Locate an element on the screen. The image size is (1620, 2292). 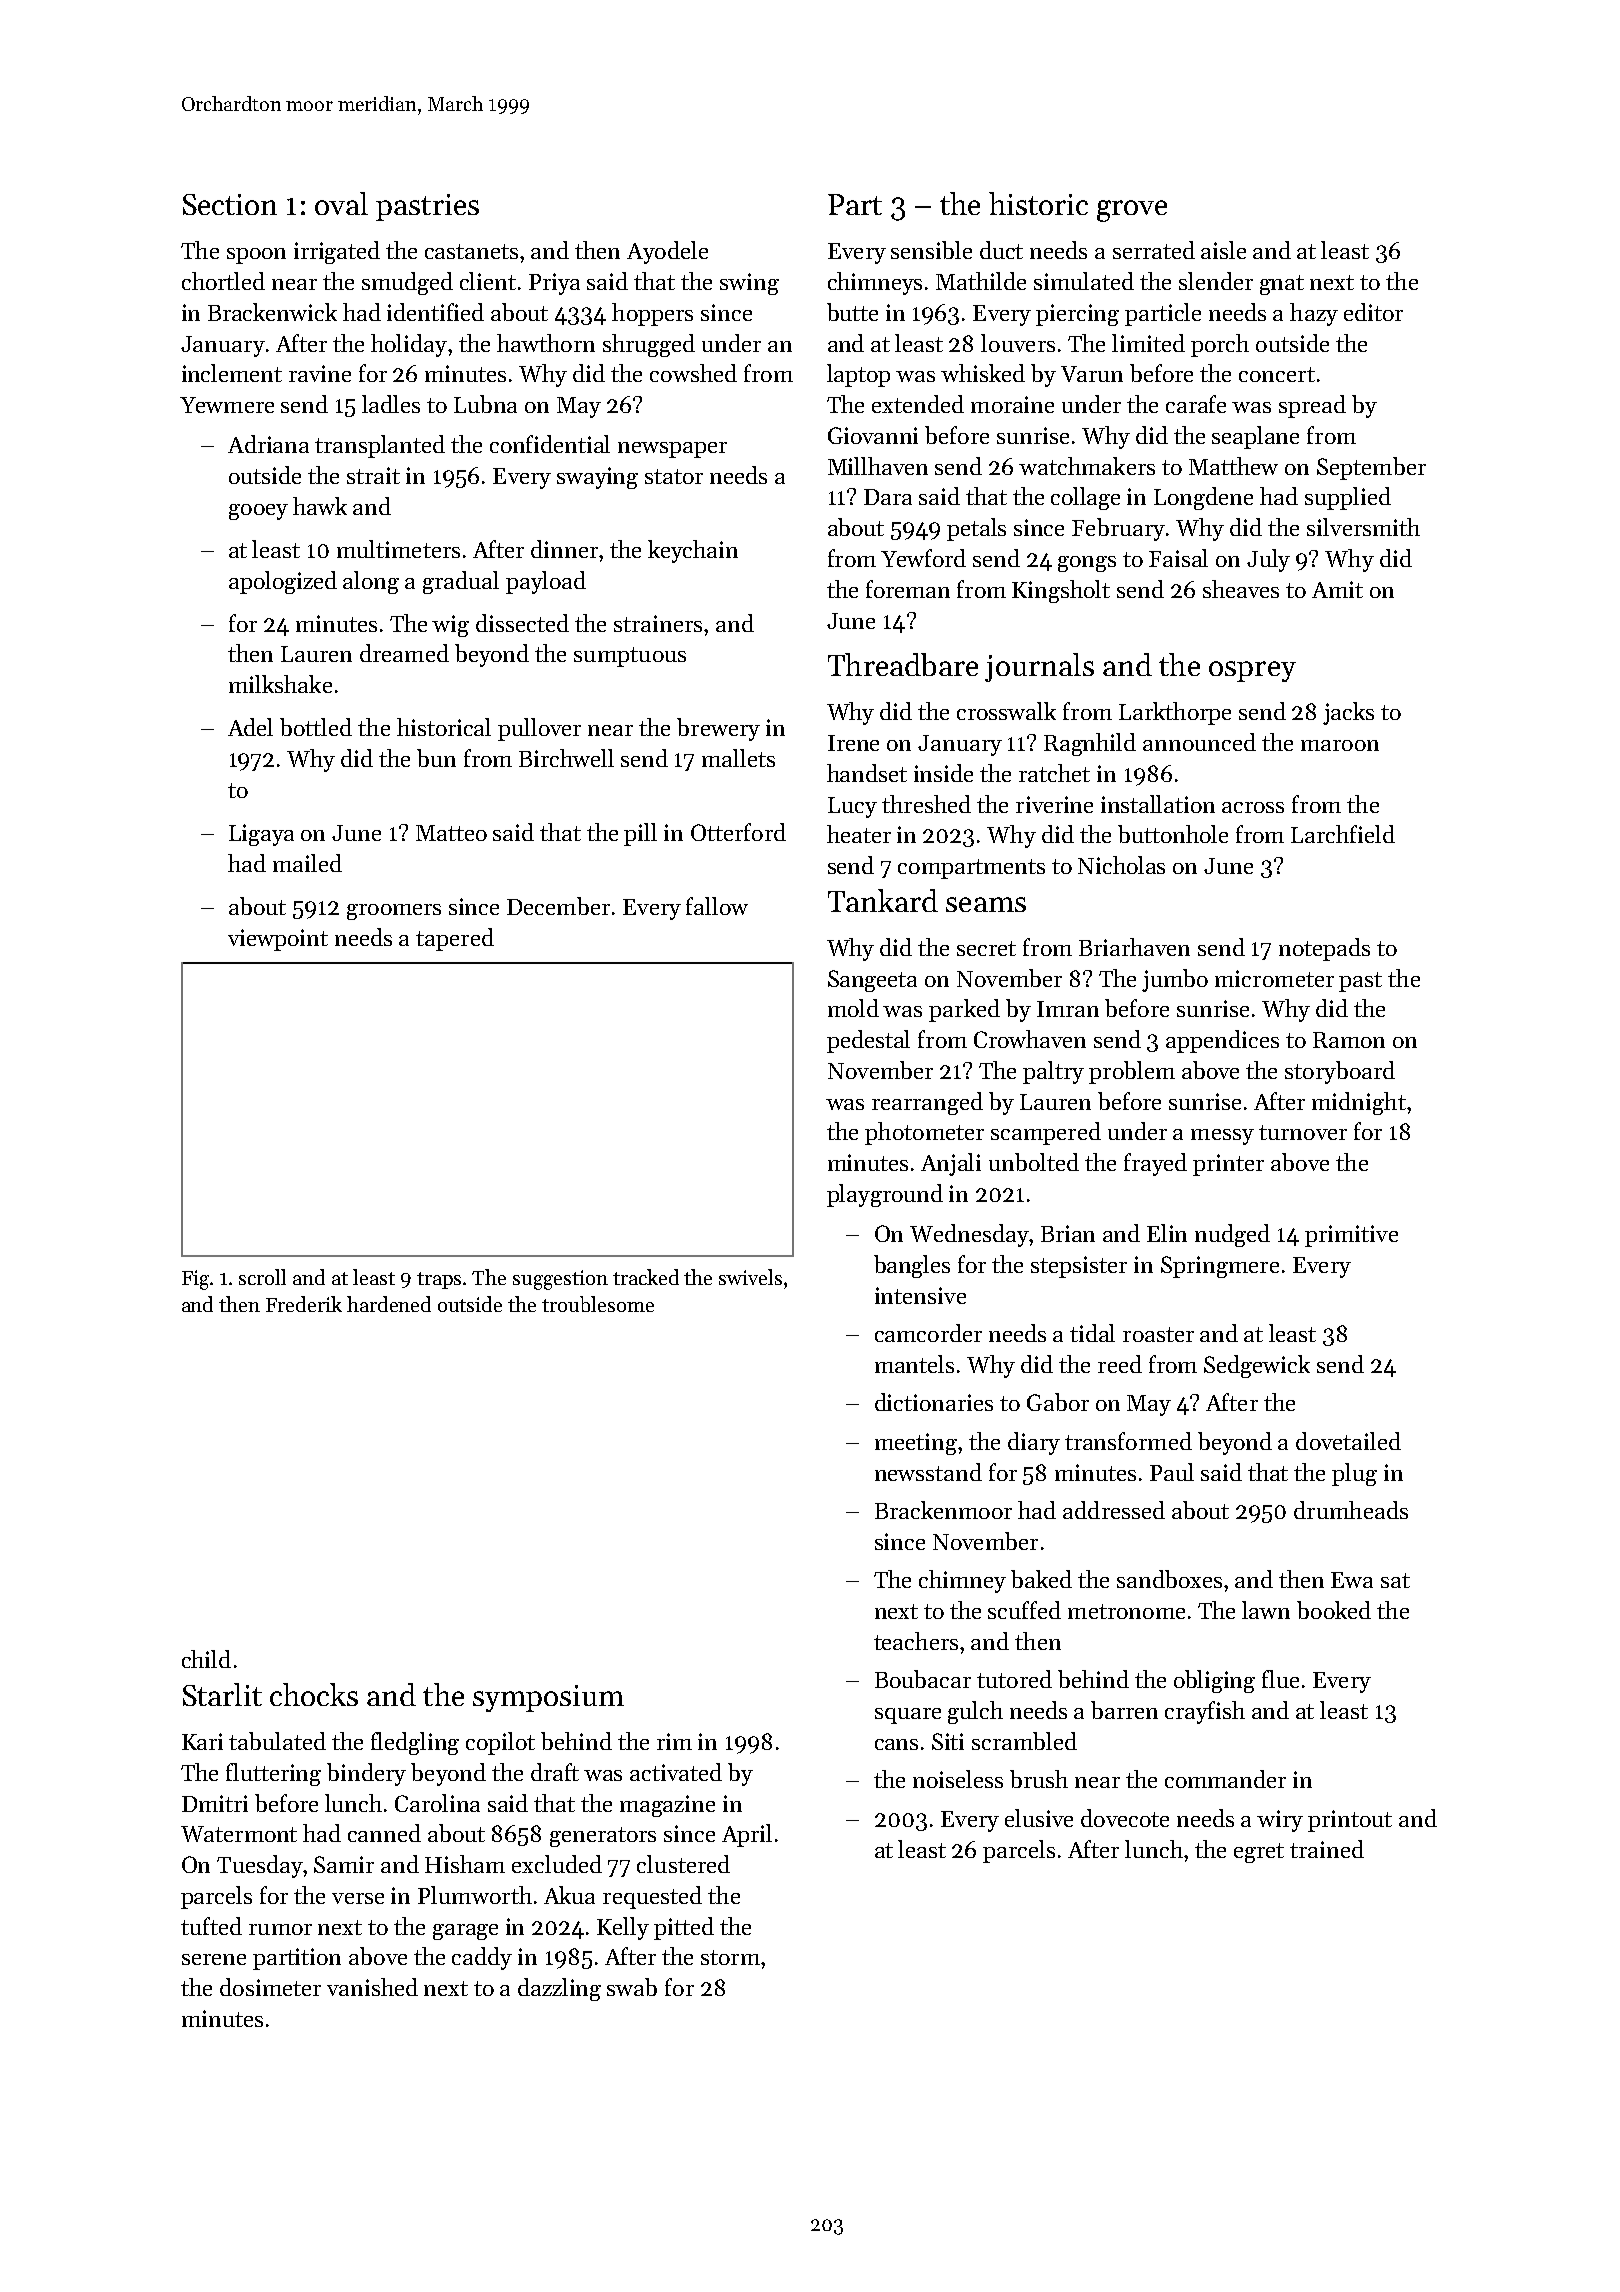
intensive is located at coordinates (920, 1295).
